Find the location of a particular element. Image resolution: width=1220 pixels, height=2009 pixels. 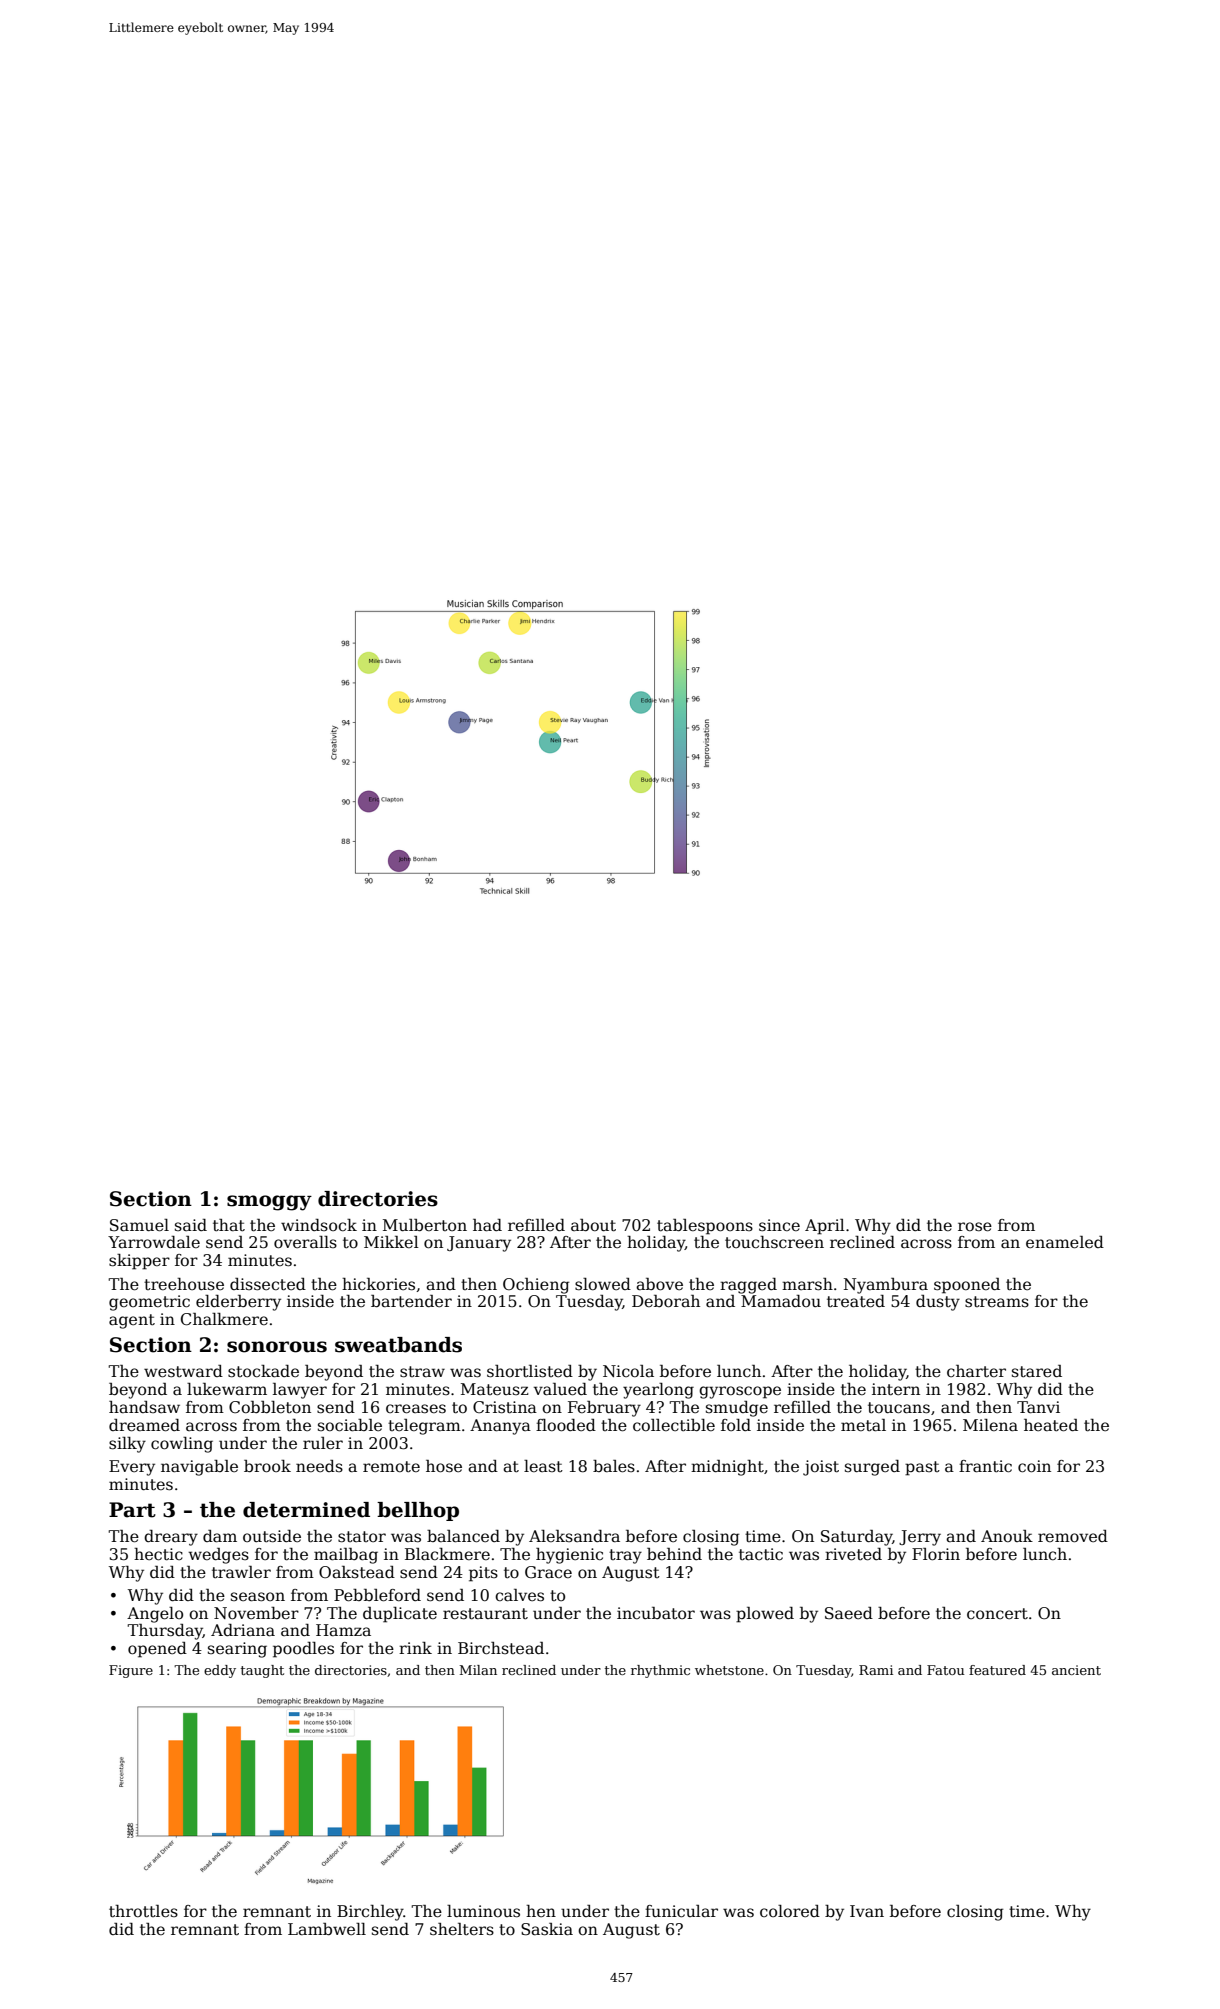

throttles is located at coordinates (143, 1911).
